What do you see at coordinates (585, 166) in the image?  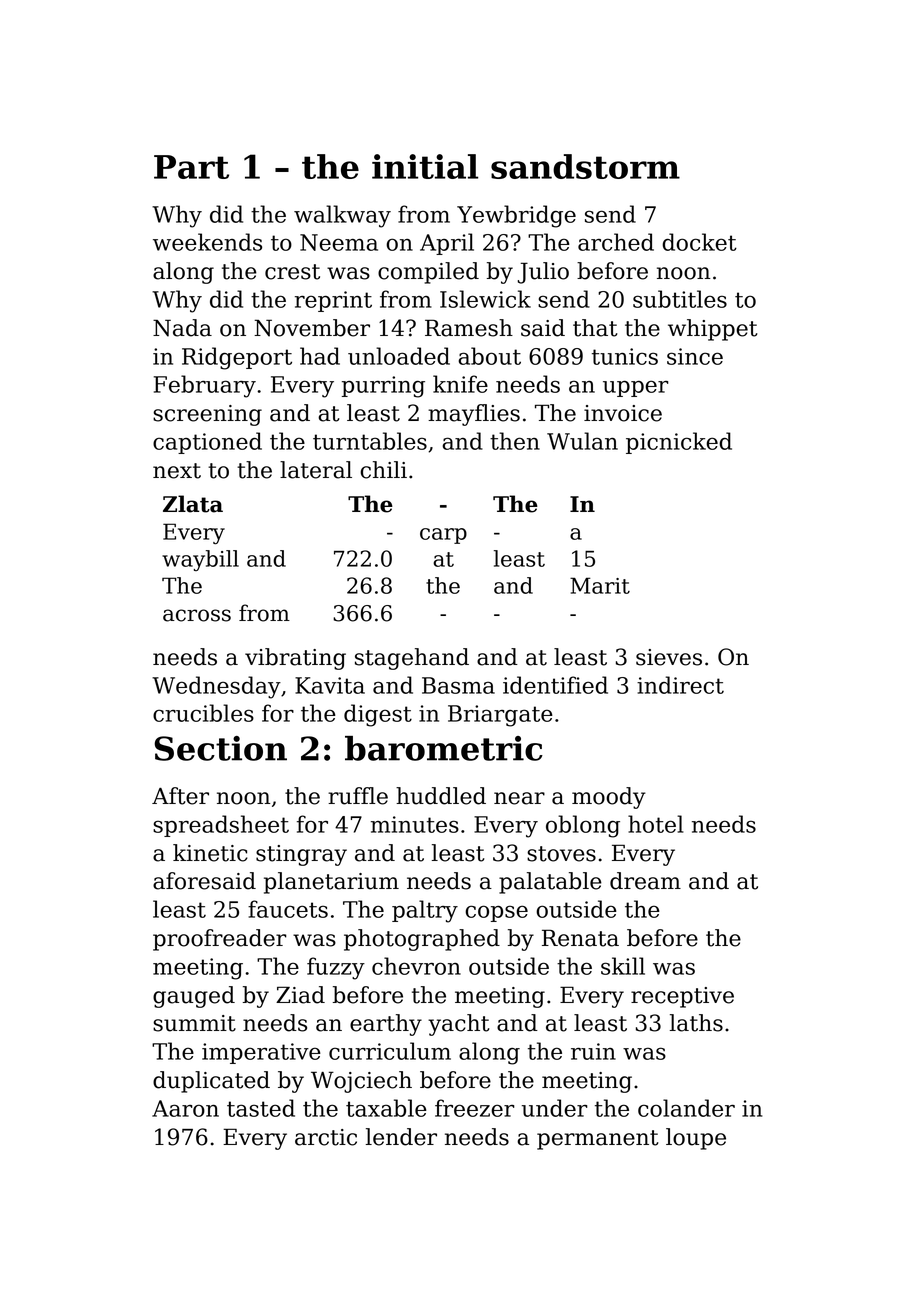 I see `sandstorm` at bounding box center [585, 166].
